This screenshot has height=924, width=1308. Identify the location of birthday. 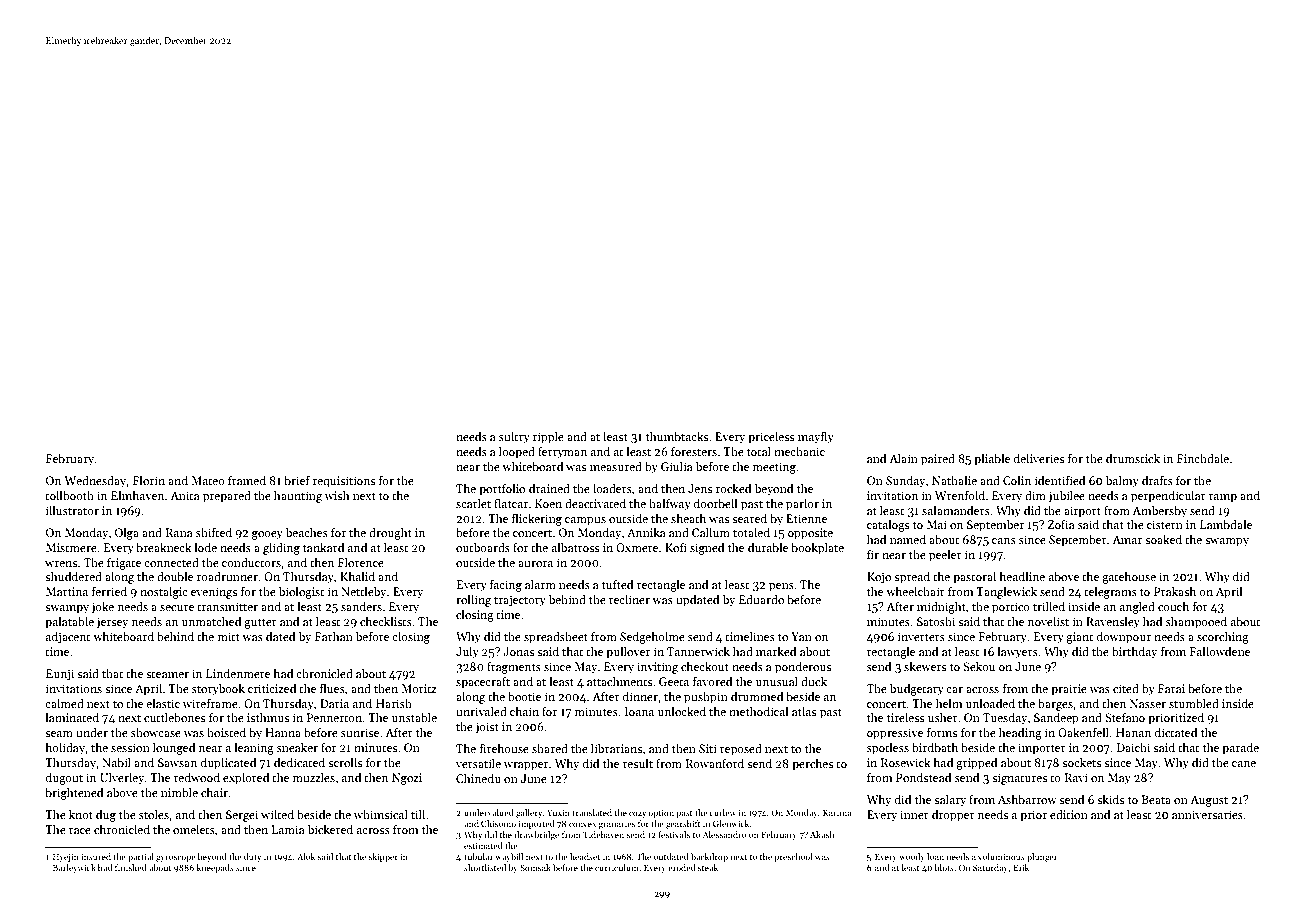
(1135, 652).
